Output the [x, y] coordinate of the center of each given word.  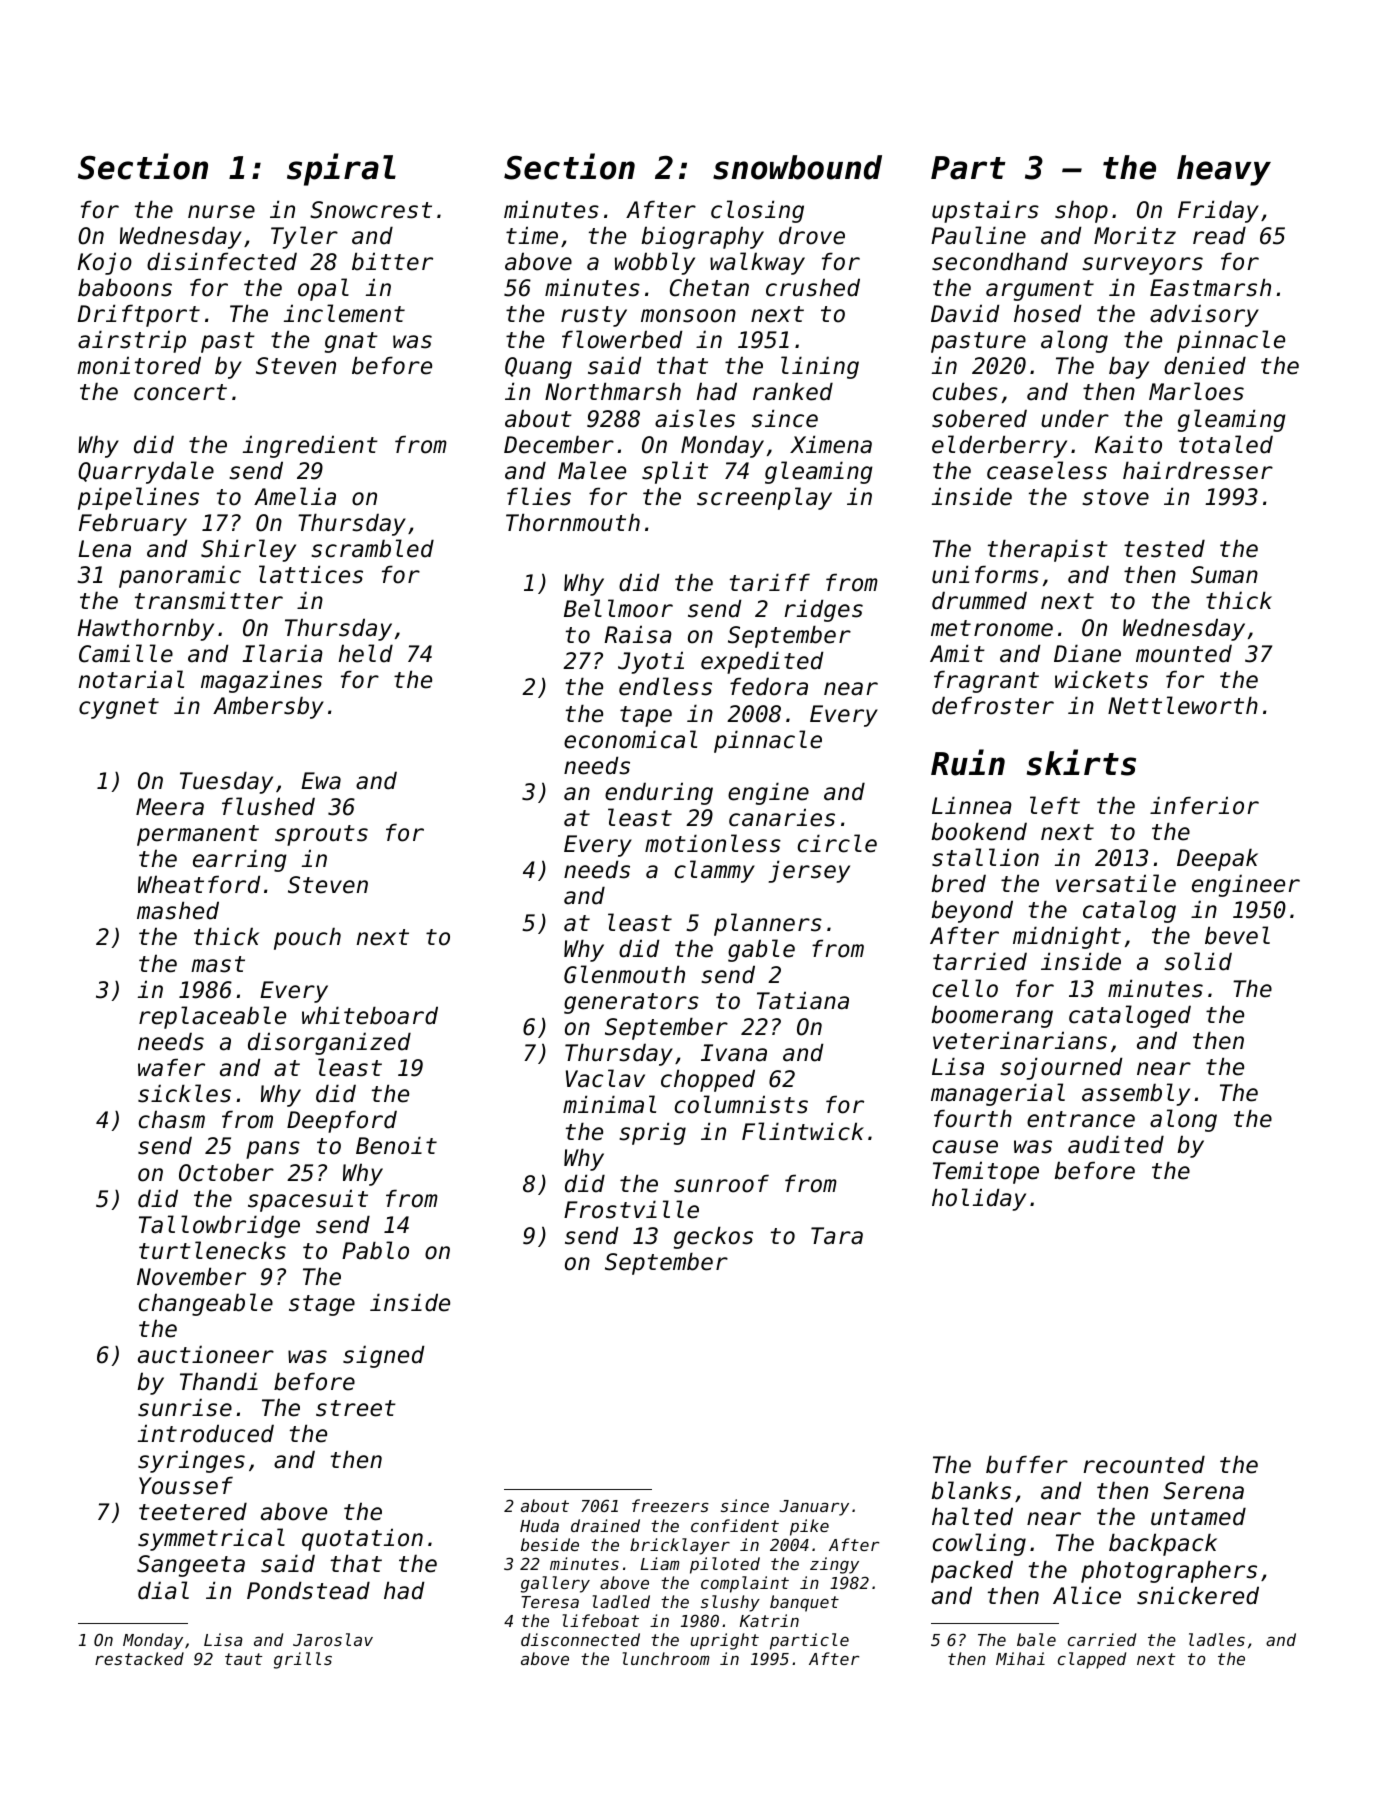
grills [303, 1660]
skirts [1081, 762]
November [191, 1276]
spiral [341, 169]
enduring [659, 793]
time [532, 235]
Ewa [321, 781]
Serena [1203, 1491]
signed [384, 1356]
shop [1081, 211]
